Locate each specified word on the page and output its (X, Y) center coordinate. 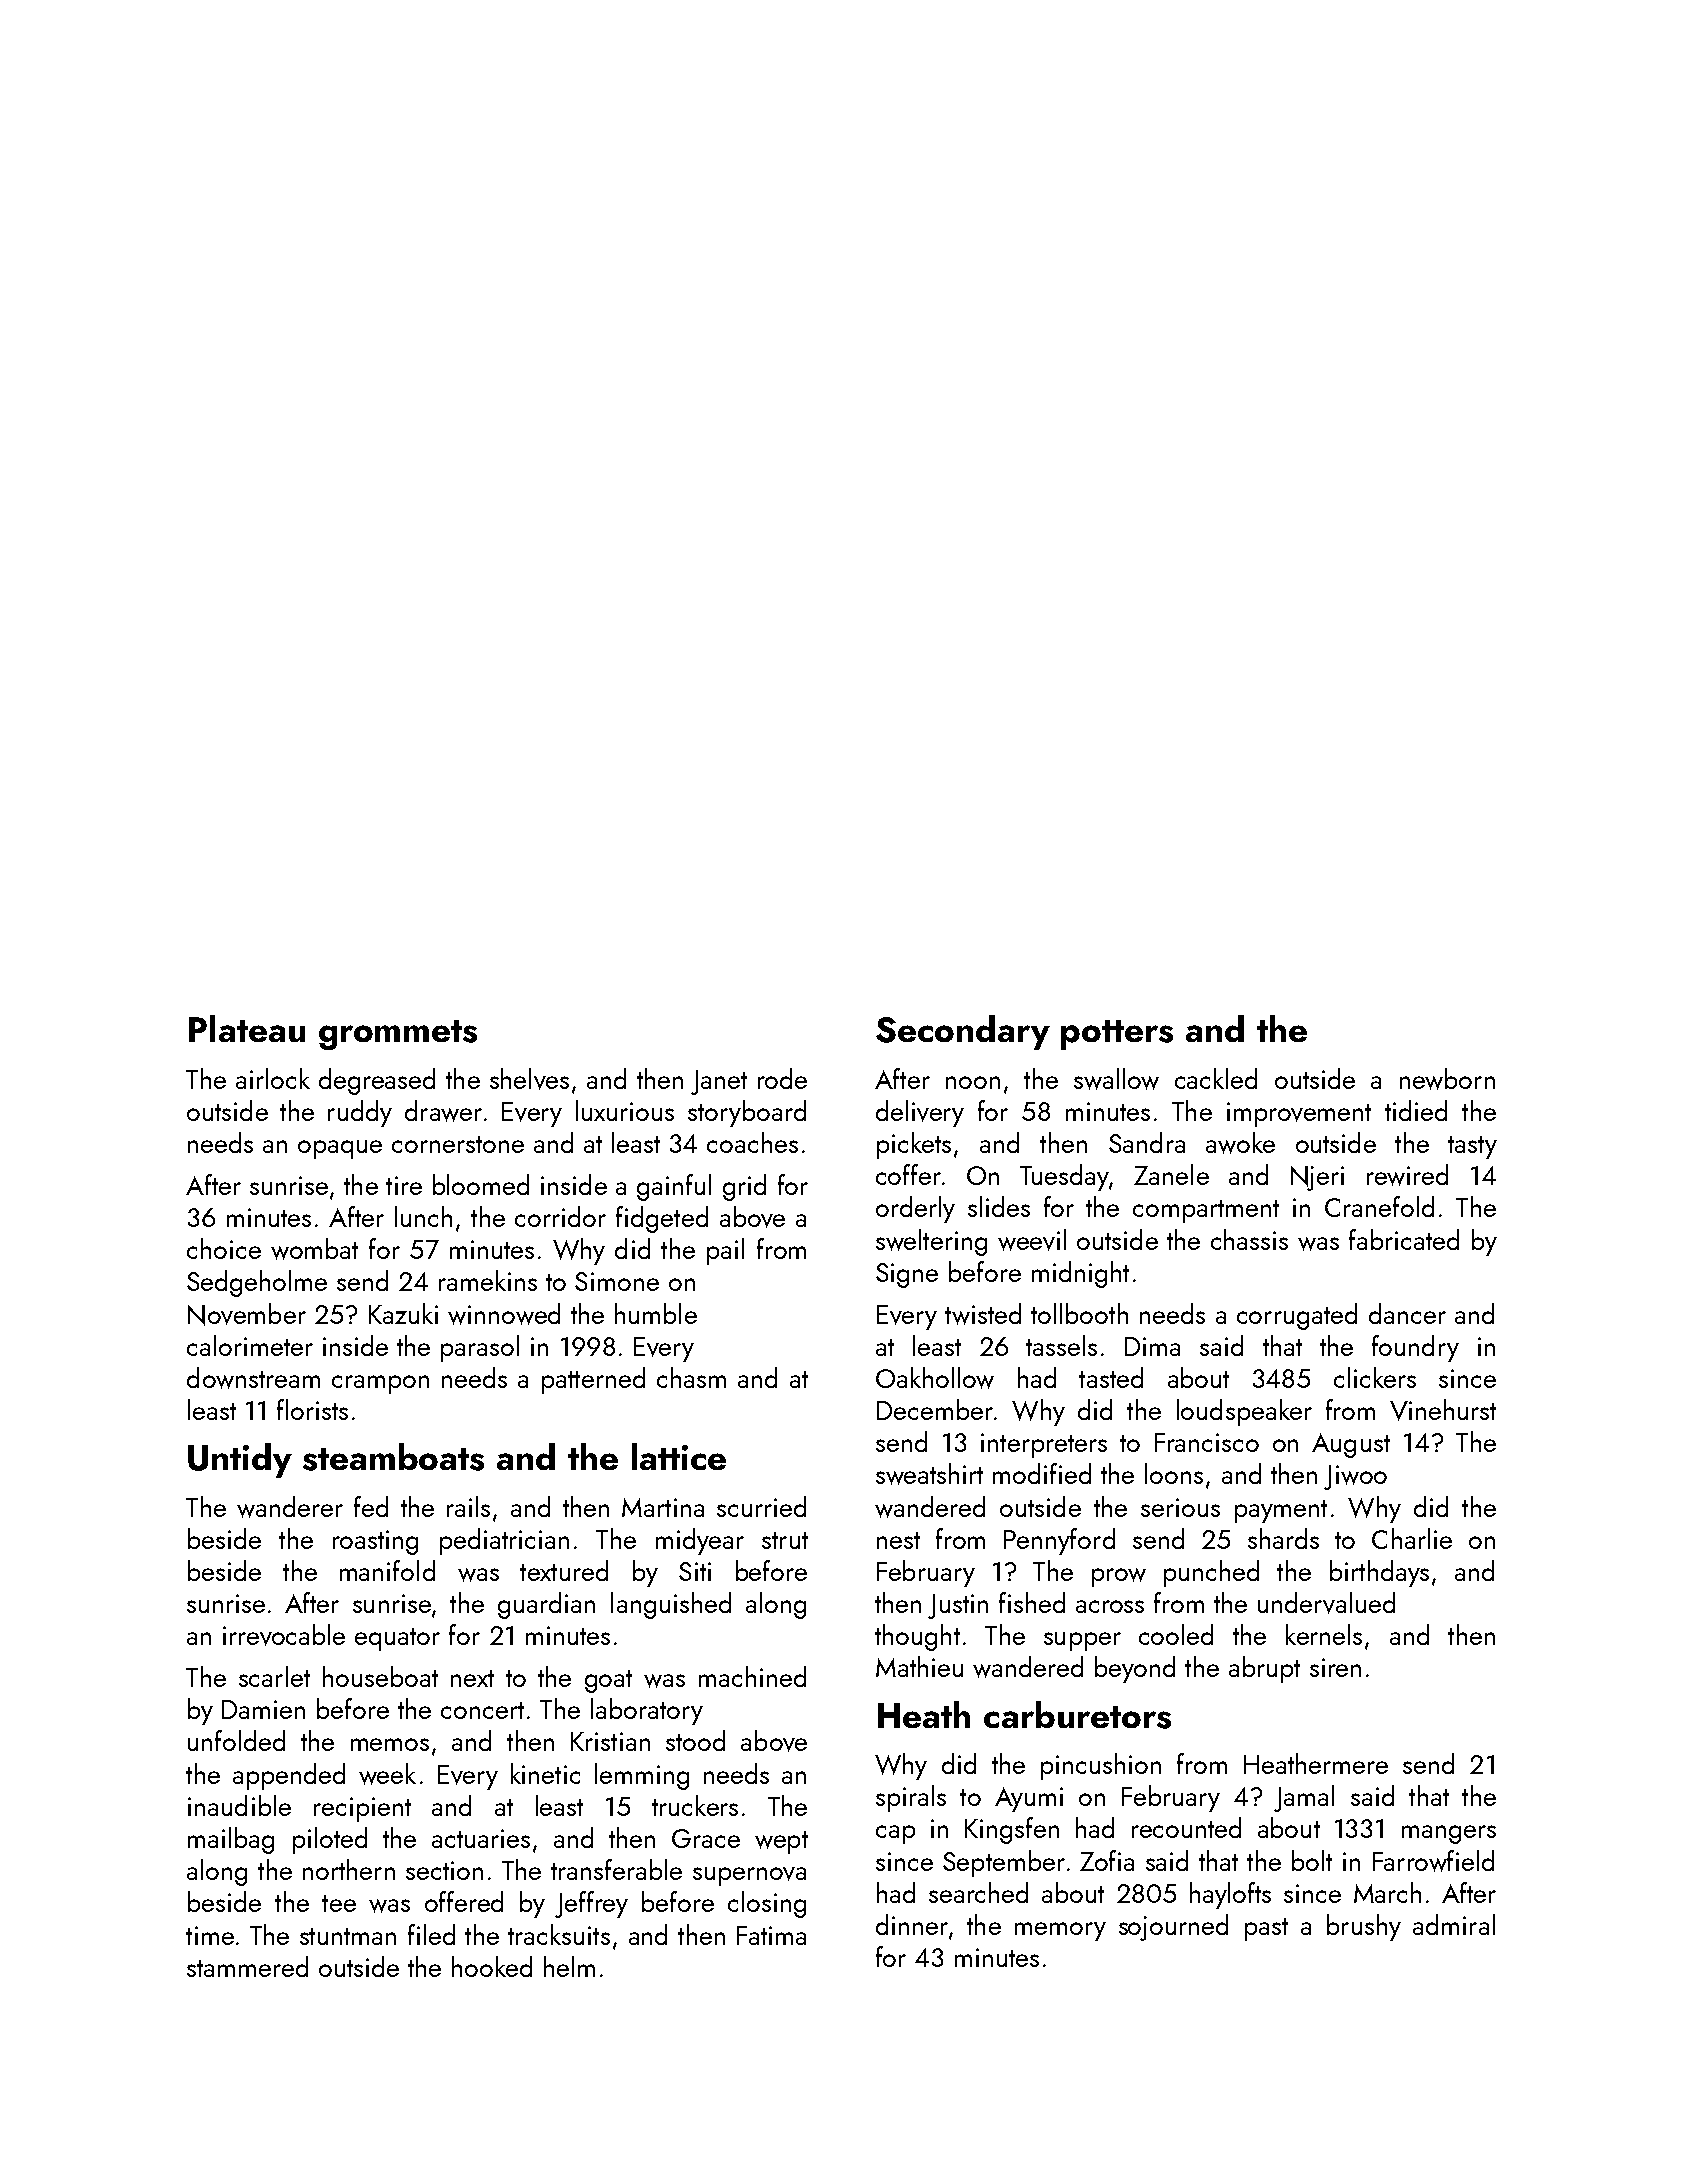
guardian (546, 1605)
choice (224, 1248)
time (210, 1935)
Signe (907, 1275)
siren (1335, 1667)
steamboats (393, 1457)
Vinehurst (1443, 1410)
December (935, 1409)
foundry (1415, 1348)
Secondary (963, 1032)
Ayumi (1029, 1799)
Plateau (247, 1028)
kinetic (545, 1773)
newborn (1447, 1079)
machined (752, 1676)
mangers (1449, 1834)
